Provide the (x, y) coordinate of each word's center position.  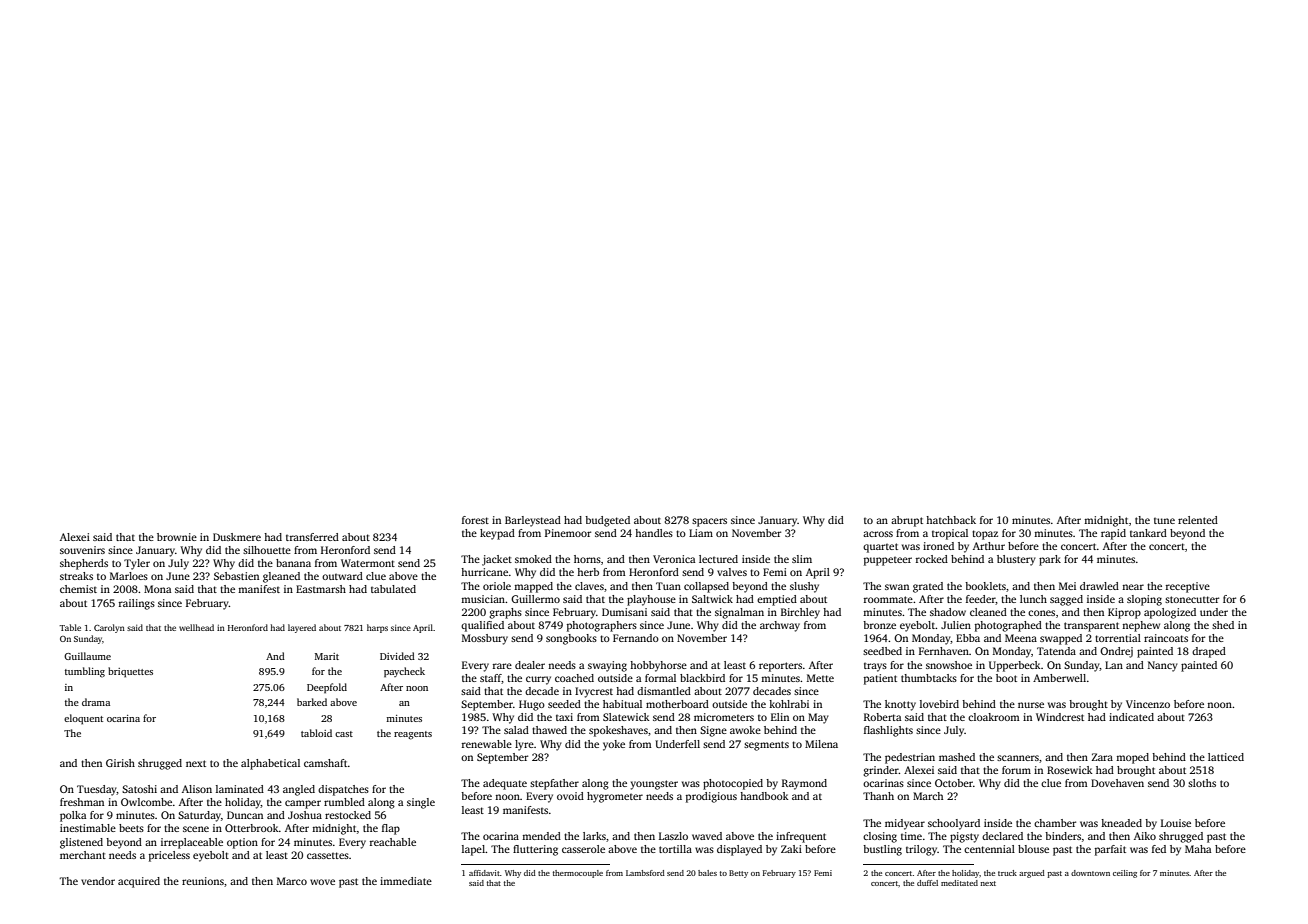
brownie (177, 537)
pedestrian (910, 758)
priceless (169, 856)
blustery (1016, 560)
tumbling (85, 672)
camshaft (326, 763)
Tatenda (1056, 651)
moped (1132, 758)
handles (654, 533)
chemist (78, 589)
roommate (888, 599)
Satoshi (139, 789)
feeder (980, 599)
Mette (820, 678)
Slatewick (626, 717)
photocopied (733, 784)
